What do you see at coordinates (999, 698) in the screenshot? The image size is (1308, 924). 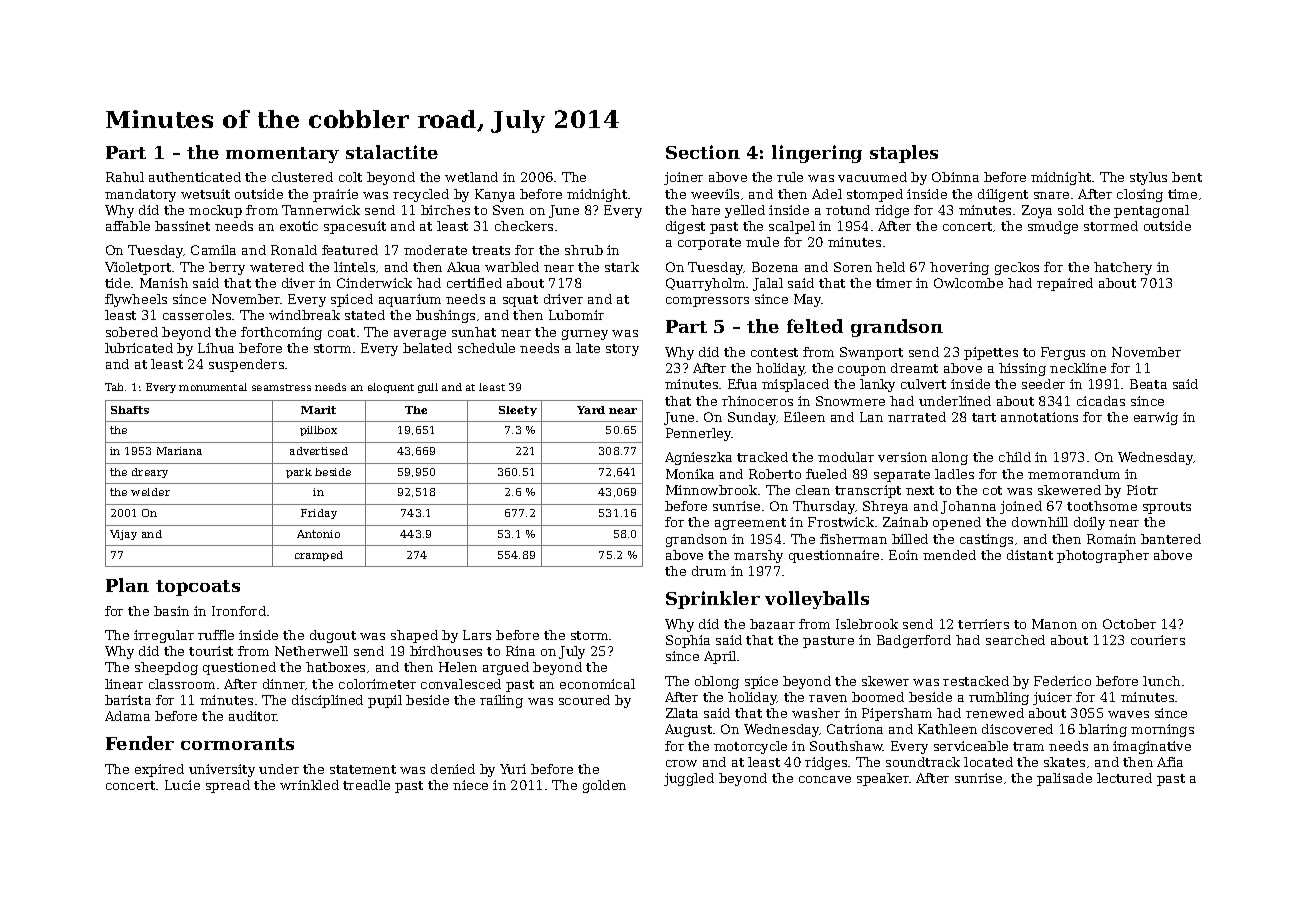 I see `rumbling` at bounding box center [999, 698].
